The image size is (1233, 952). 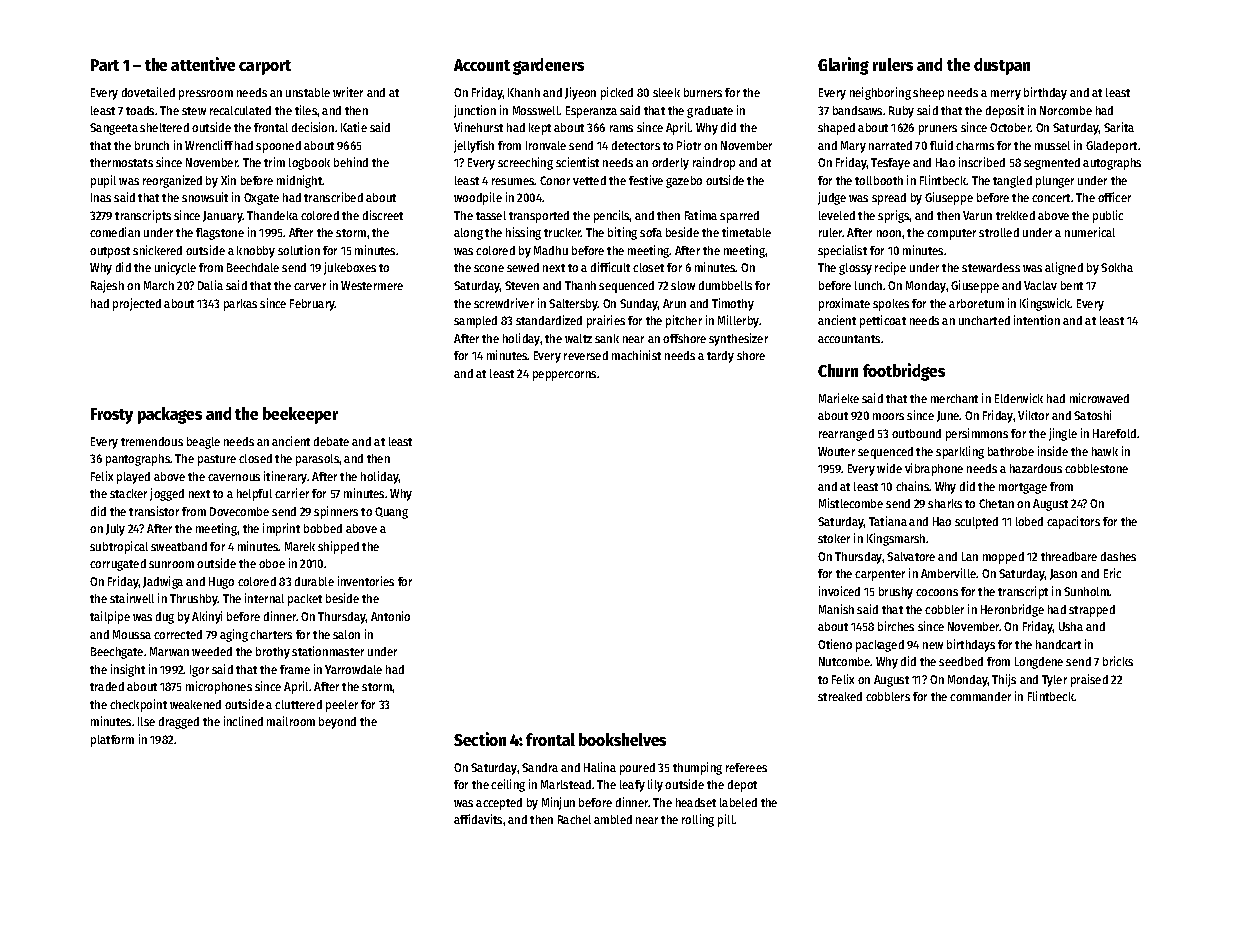 I want to click on carport, so click(x=265, y=67).
